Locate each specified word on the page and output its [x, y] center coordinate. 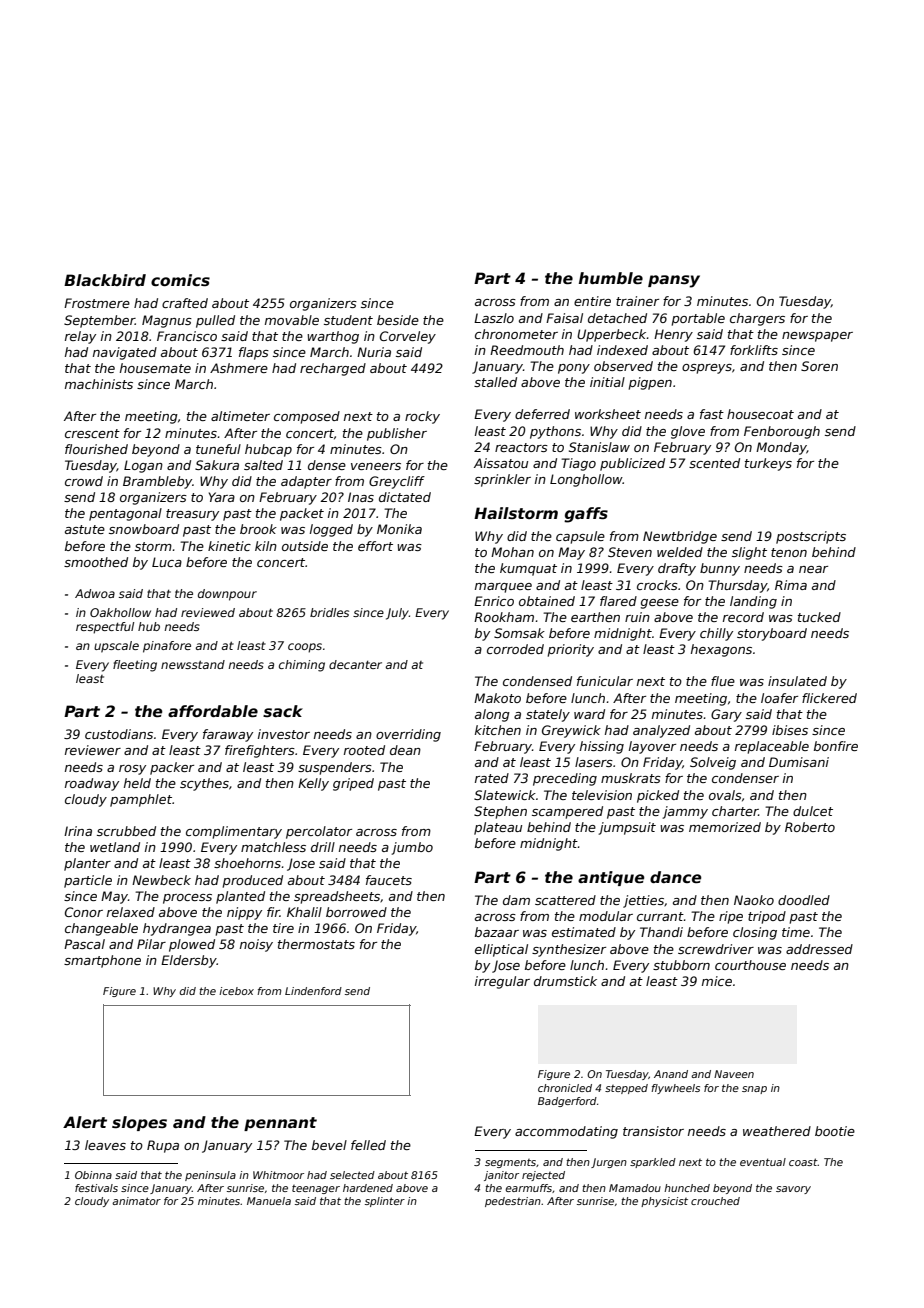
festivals [96, 1188]
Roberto [810, 827]
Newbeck [161, 880]
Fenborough [782, 432]
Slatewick [505, 795]
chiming [302, 666]
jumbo [412, 848]
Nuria [374, 352]
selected [352, 1175]
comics [180, 280]
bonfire [836, 746]
